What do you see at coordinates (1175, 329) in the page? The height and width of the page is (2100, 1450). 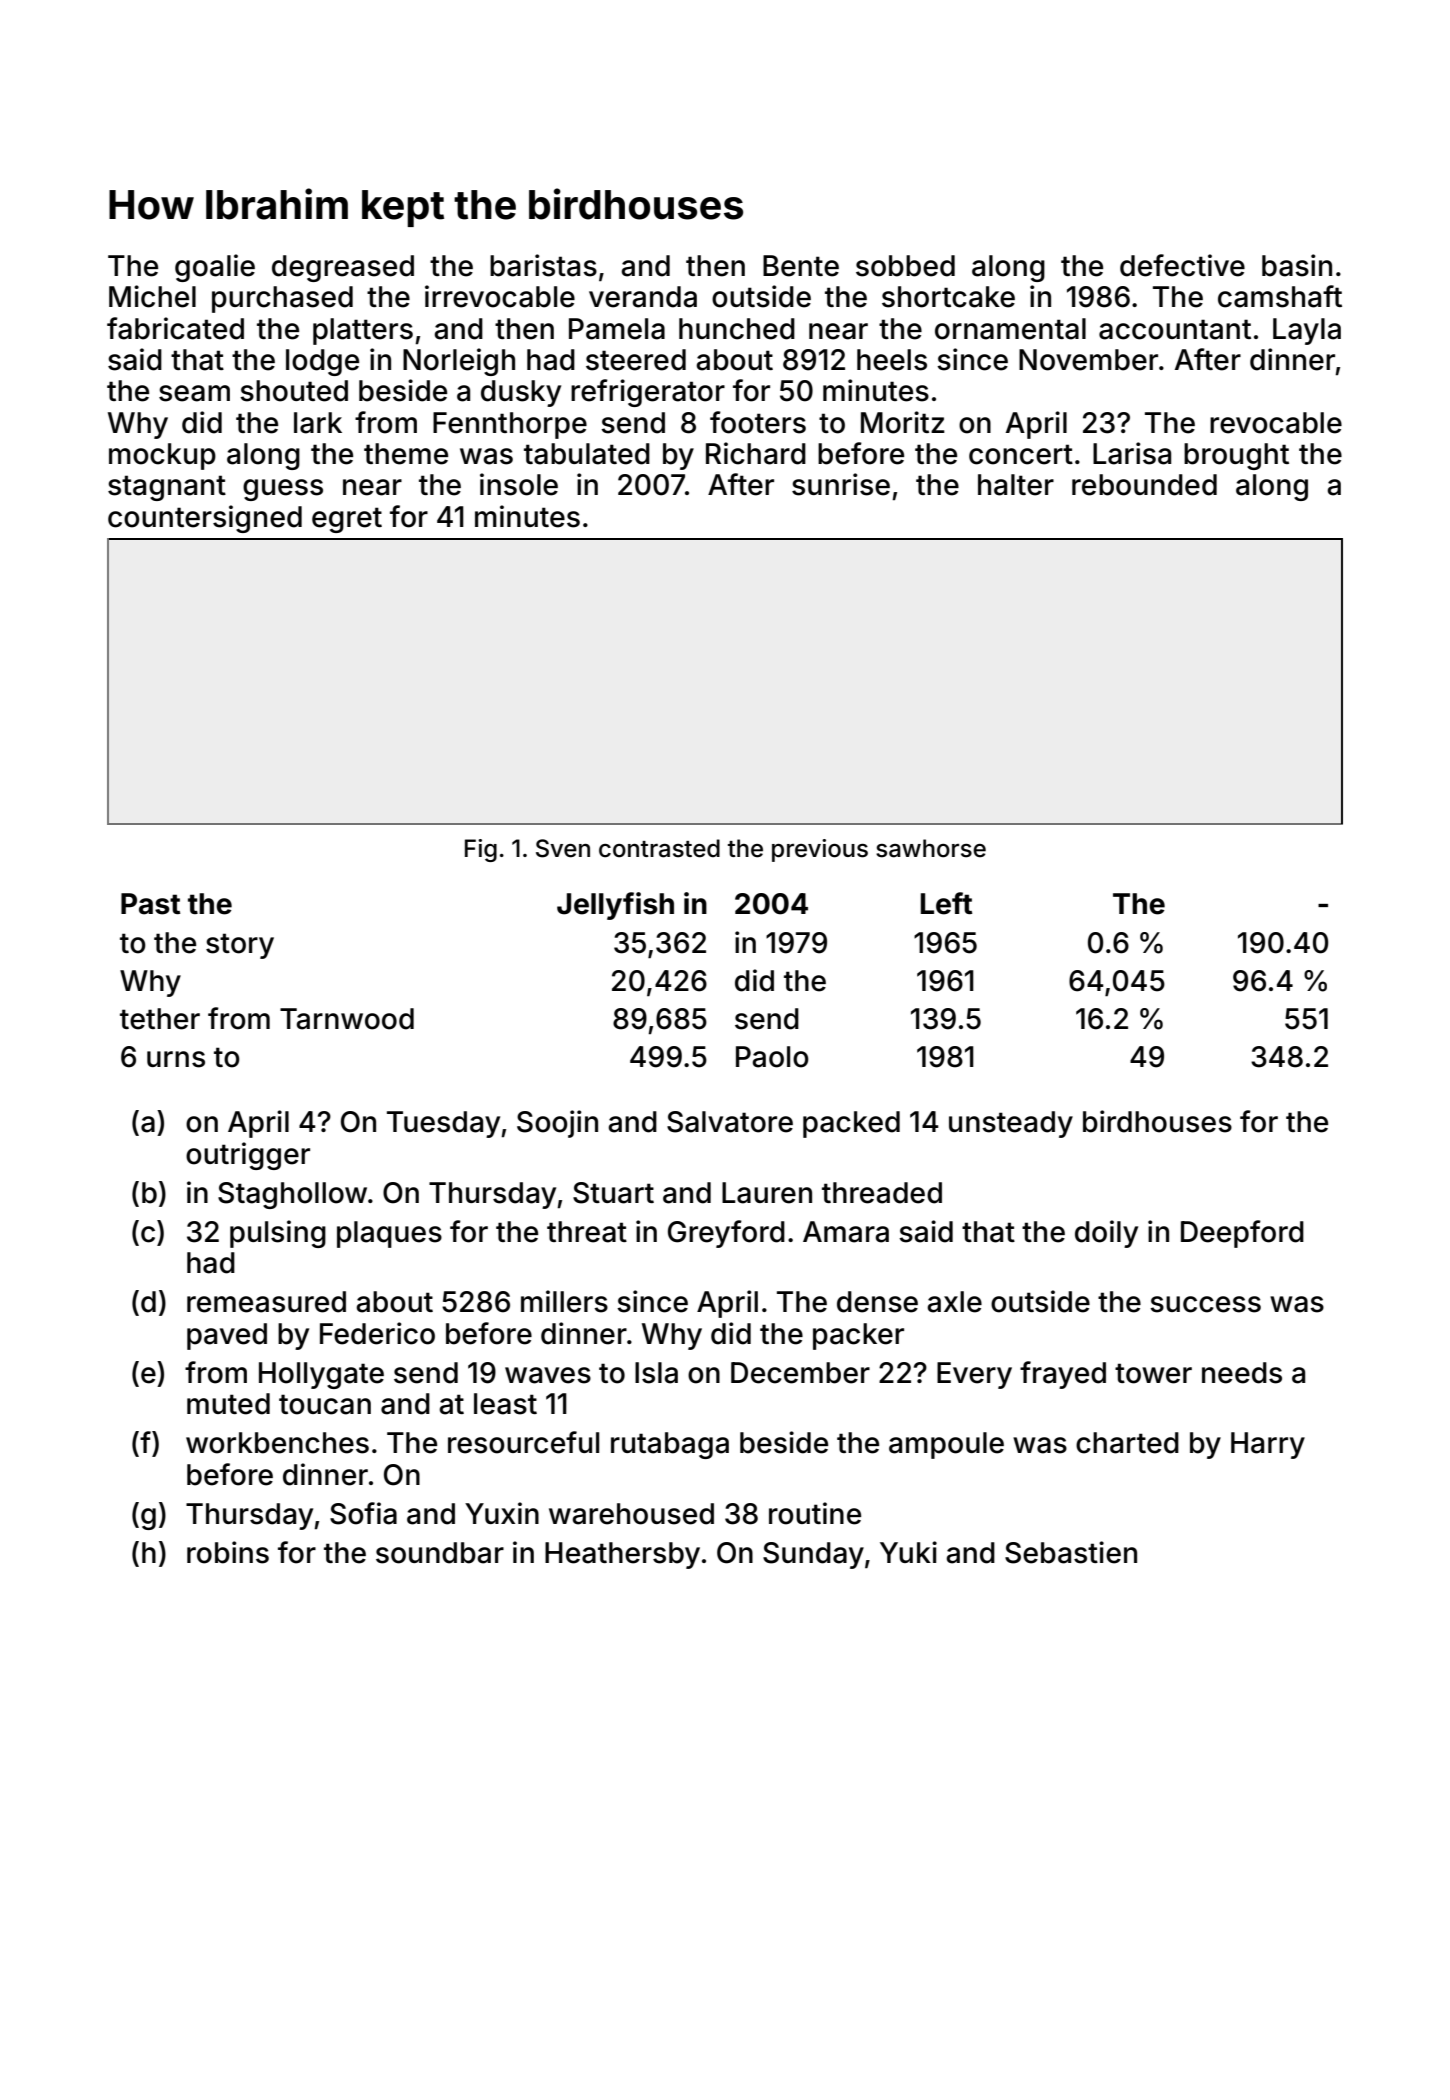 I see `accountant` at bounding box center [1175, 329].
